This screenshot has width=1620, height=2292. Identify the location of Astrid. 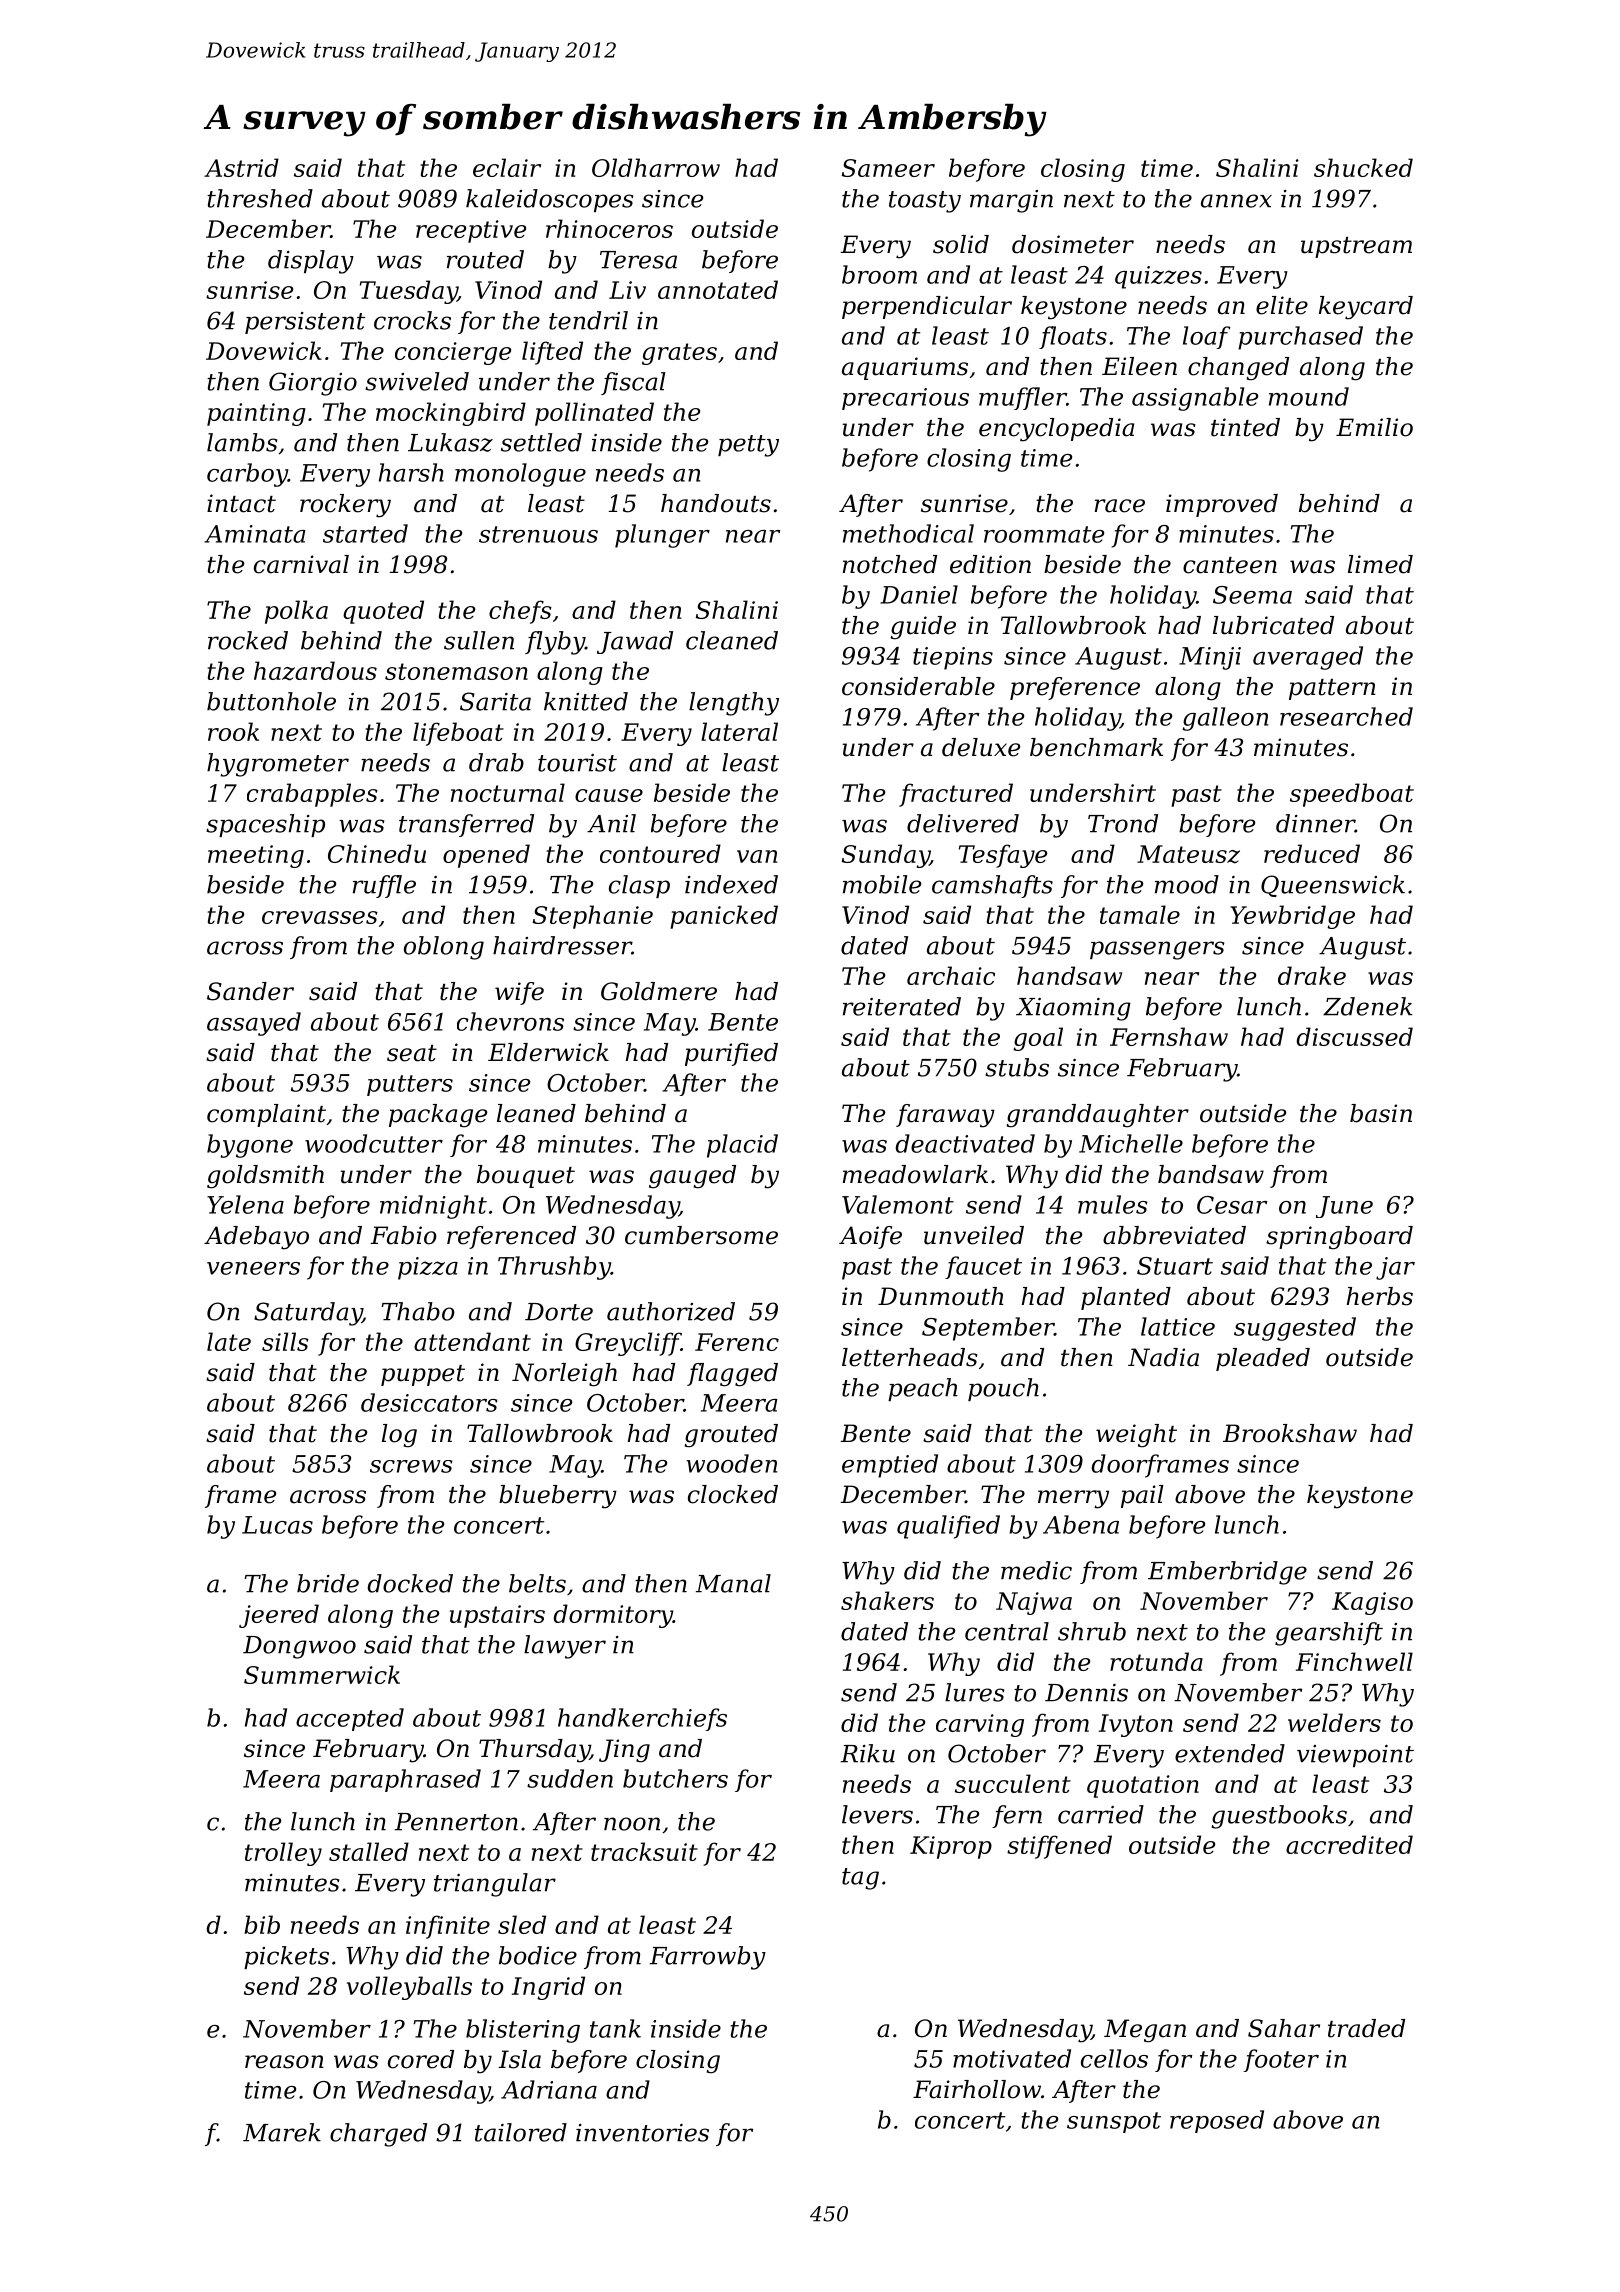
(241, 167).
